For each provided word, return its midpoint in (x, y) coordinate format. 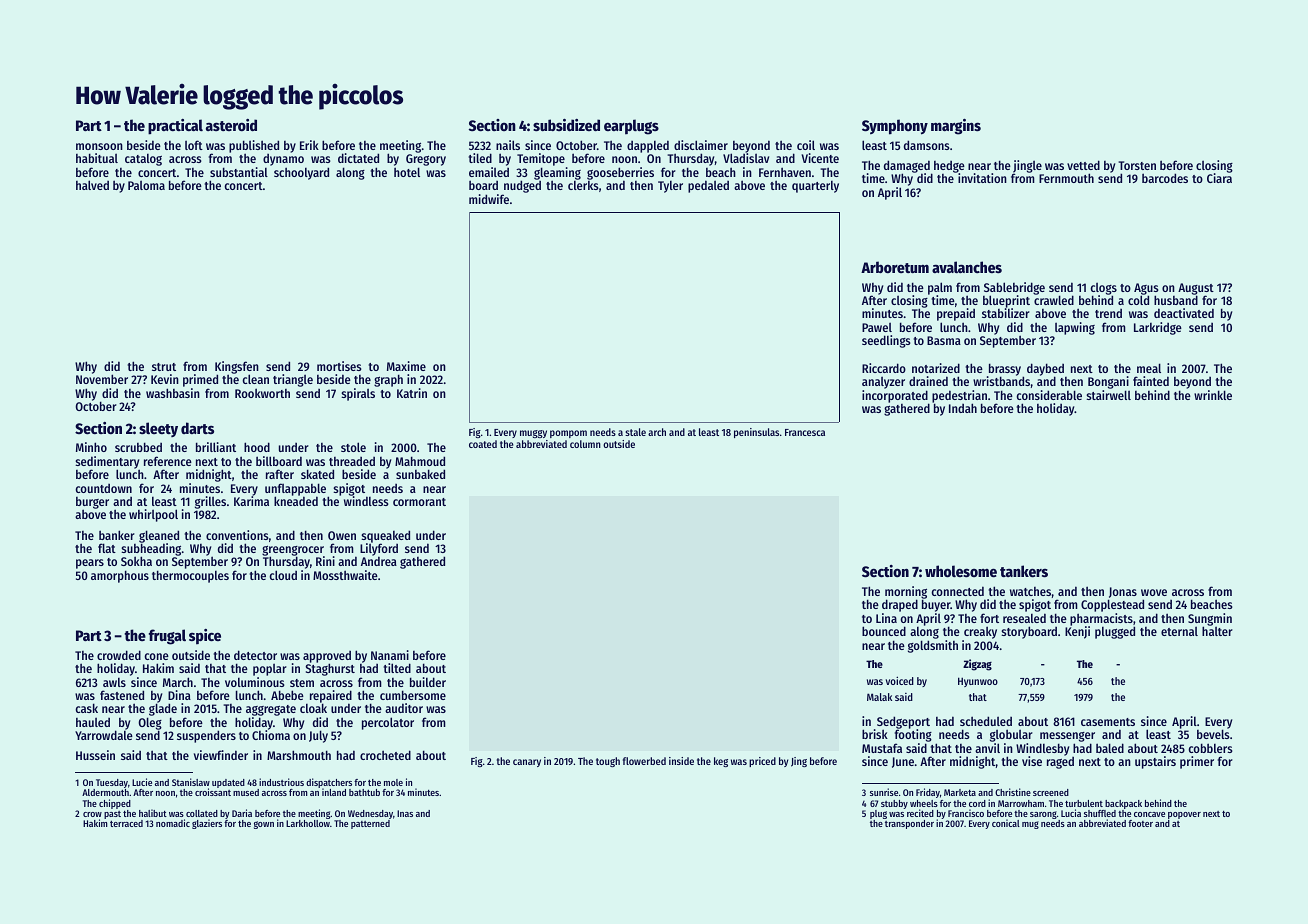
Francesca (805, 432)
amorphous (120, 576)
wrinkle (1213, 395)
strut (164, 367)
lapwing (1075, 328)
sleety (158, 429)
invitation (982, 178)
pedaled (708, 186)
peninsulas (756, 433)
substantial (239, 172)
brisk (875, 734)
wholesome (961, 571)
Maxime (406, 366)
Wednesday (370, 814)
